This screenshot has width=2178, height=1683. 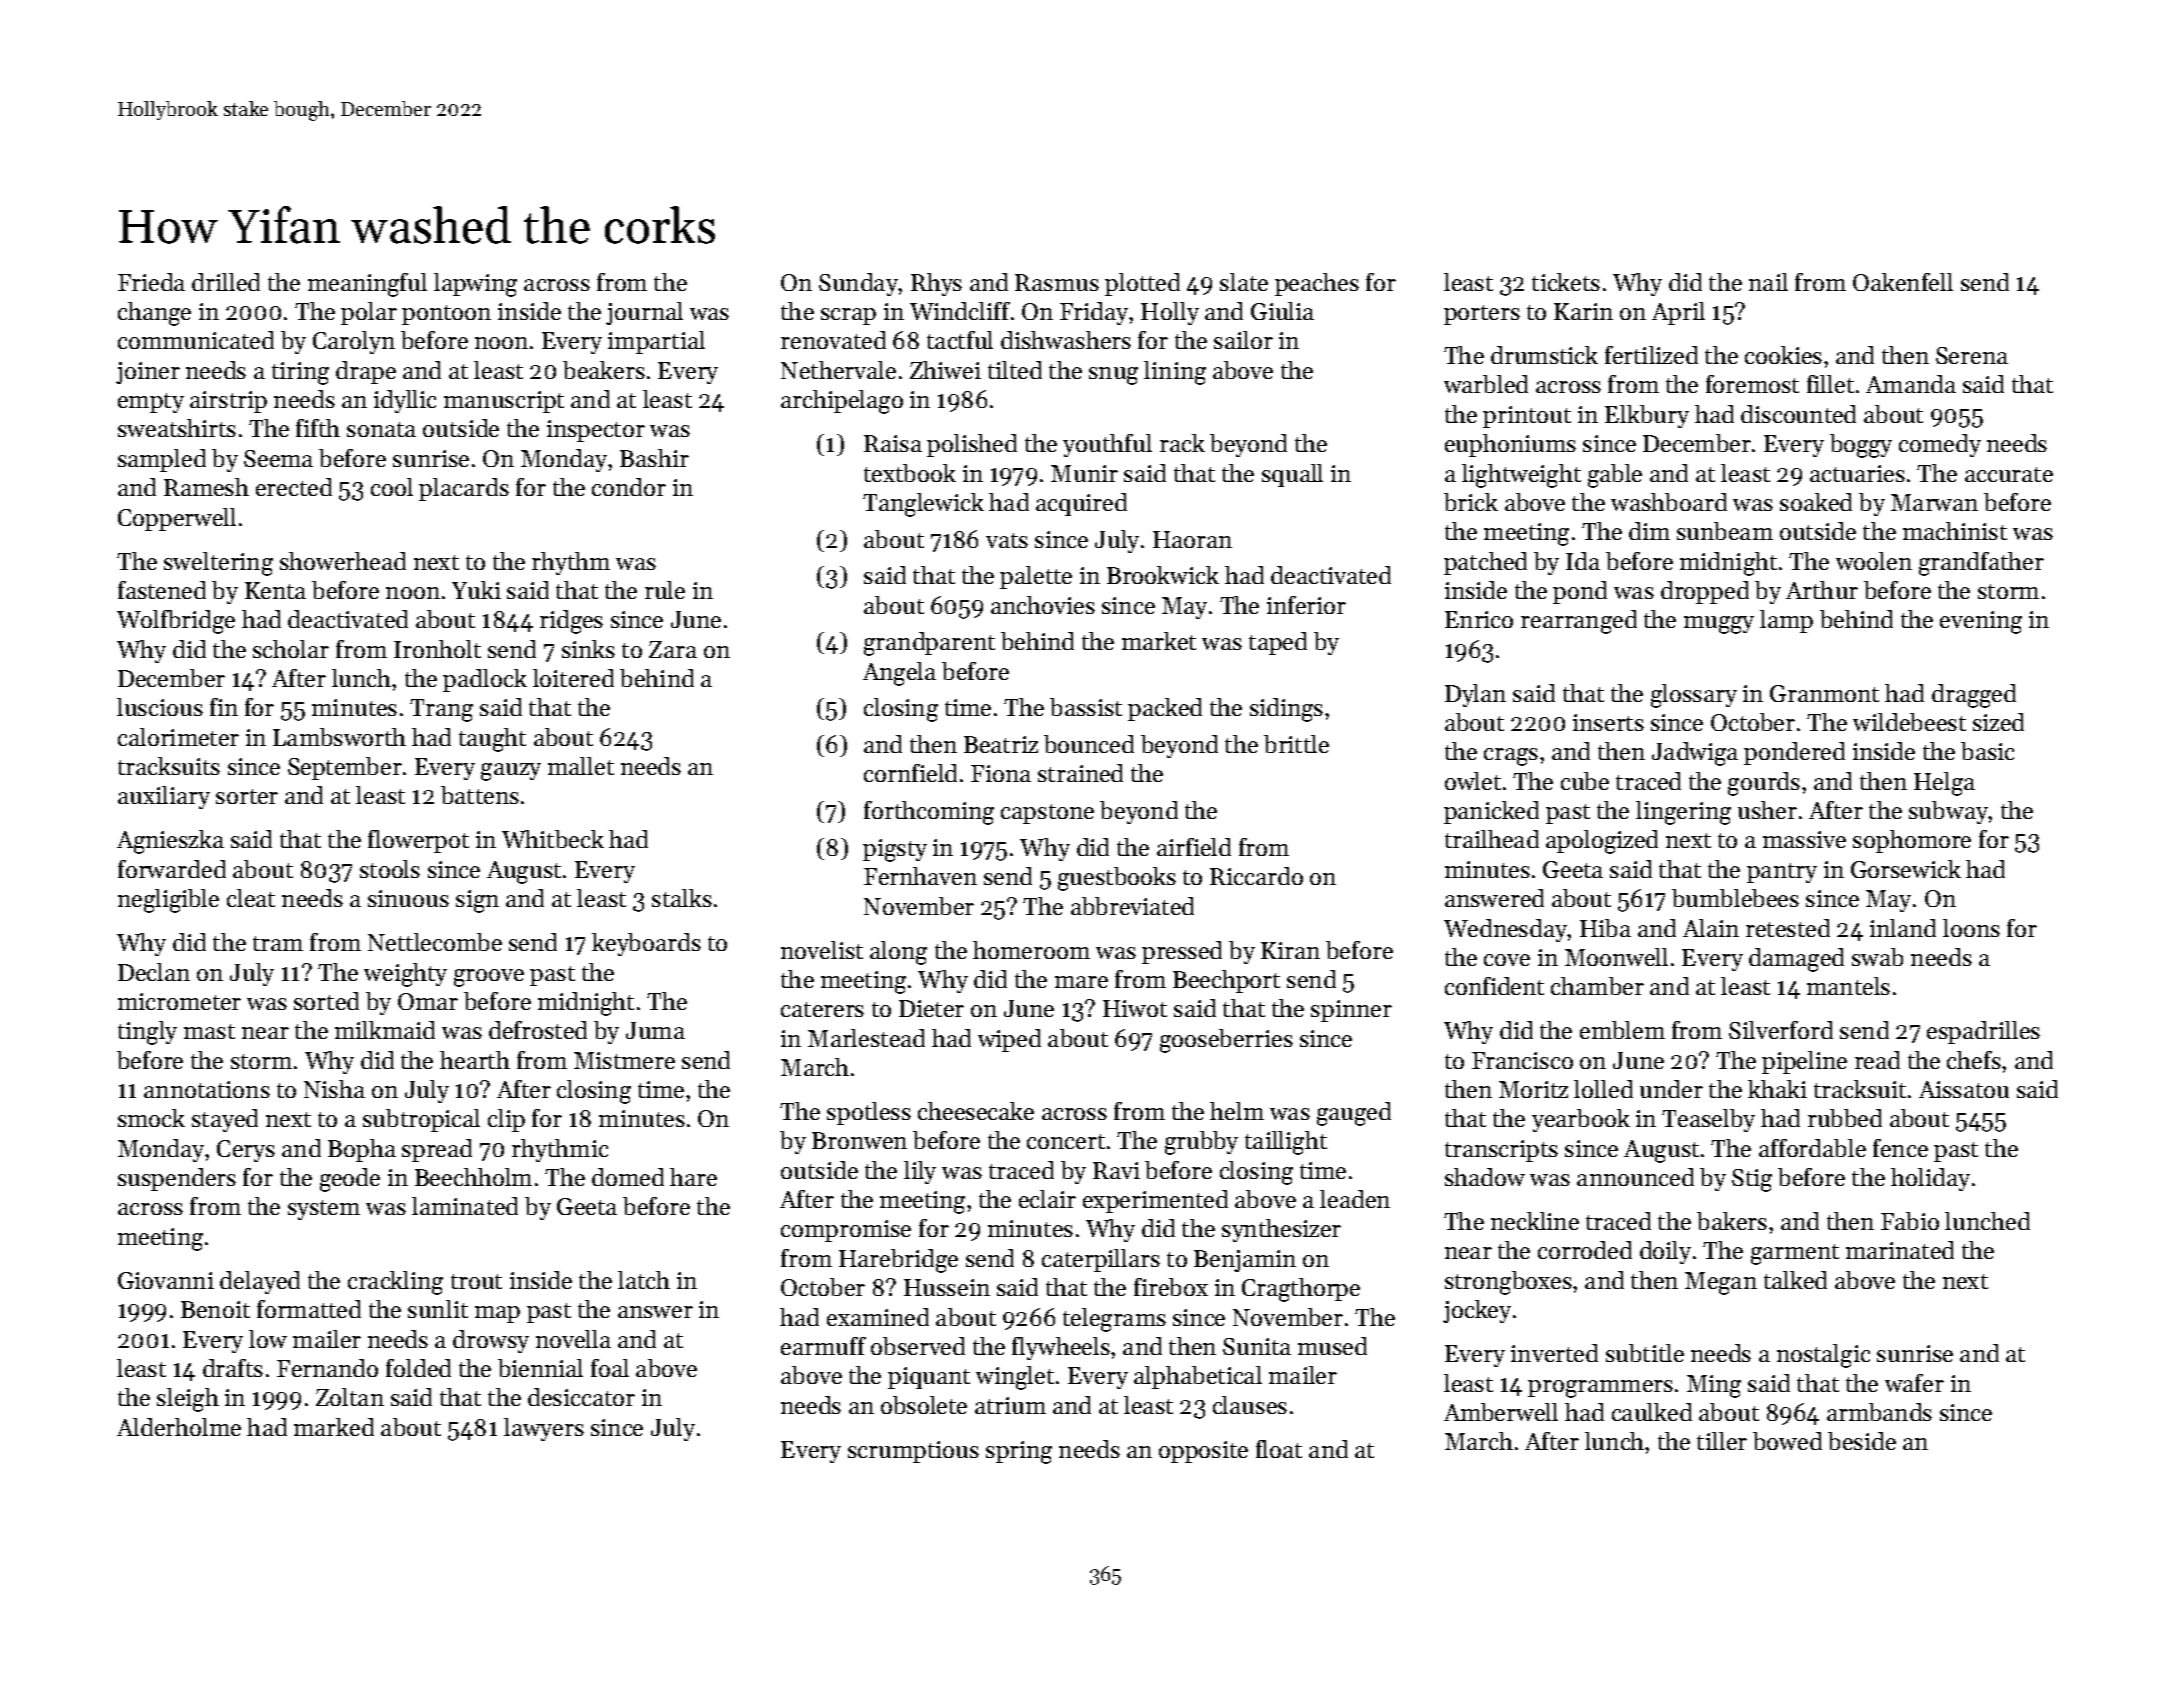 I want to click on sorted, so click(x=326, y=1001).
